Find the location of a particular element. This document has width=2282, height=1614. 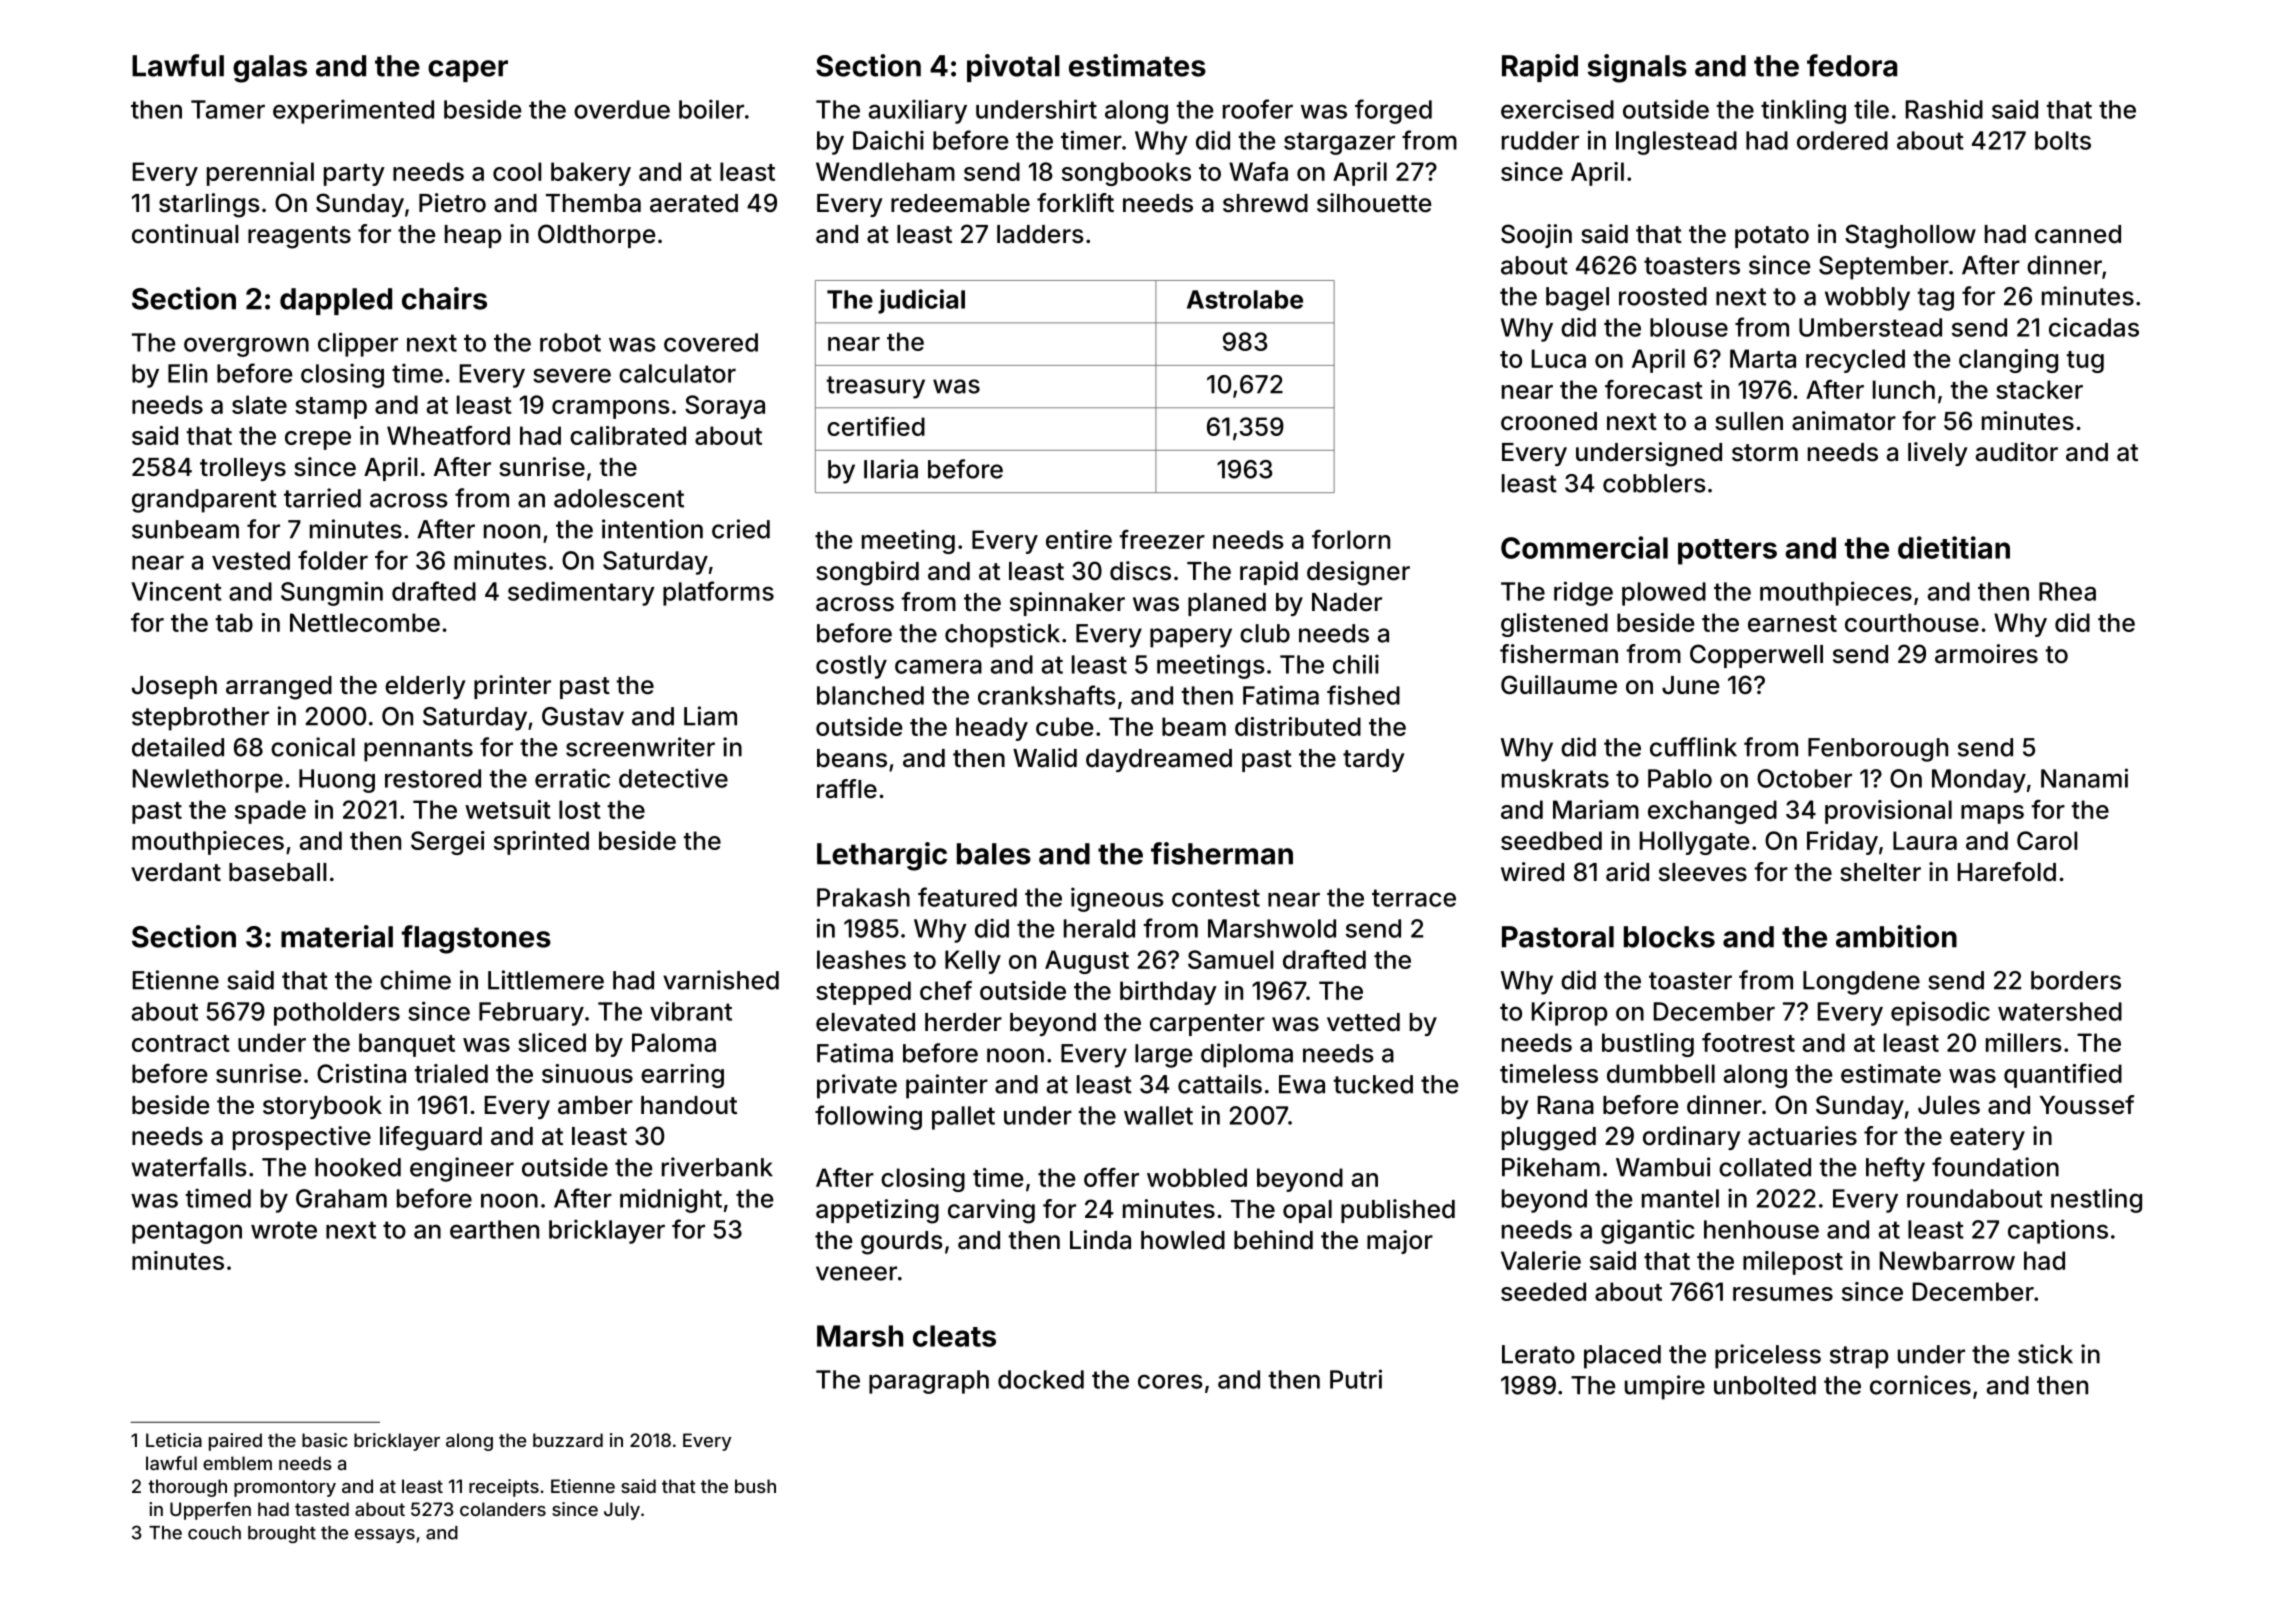

private is located at coordinates (857, 1086).
